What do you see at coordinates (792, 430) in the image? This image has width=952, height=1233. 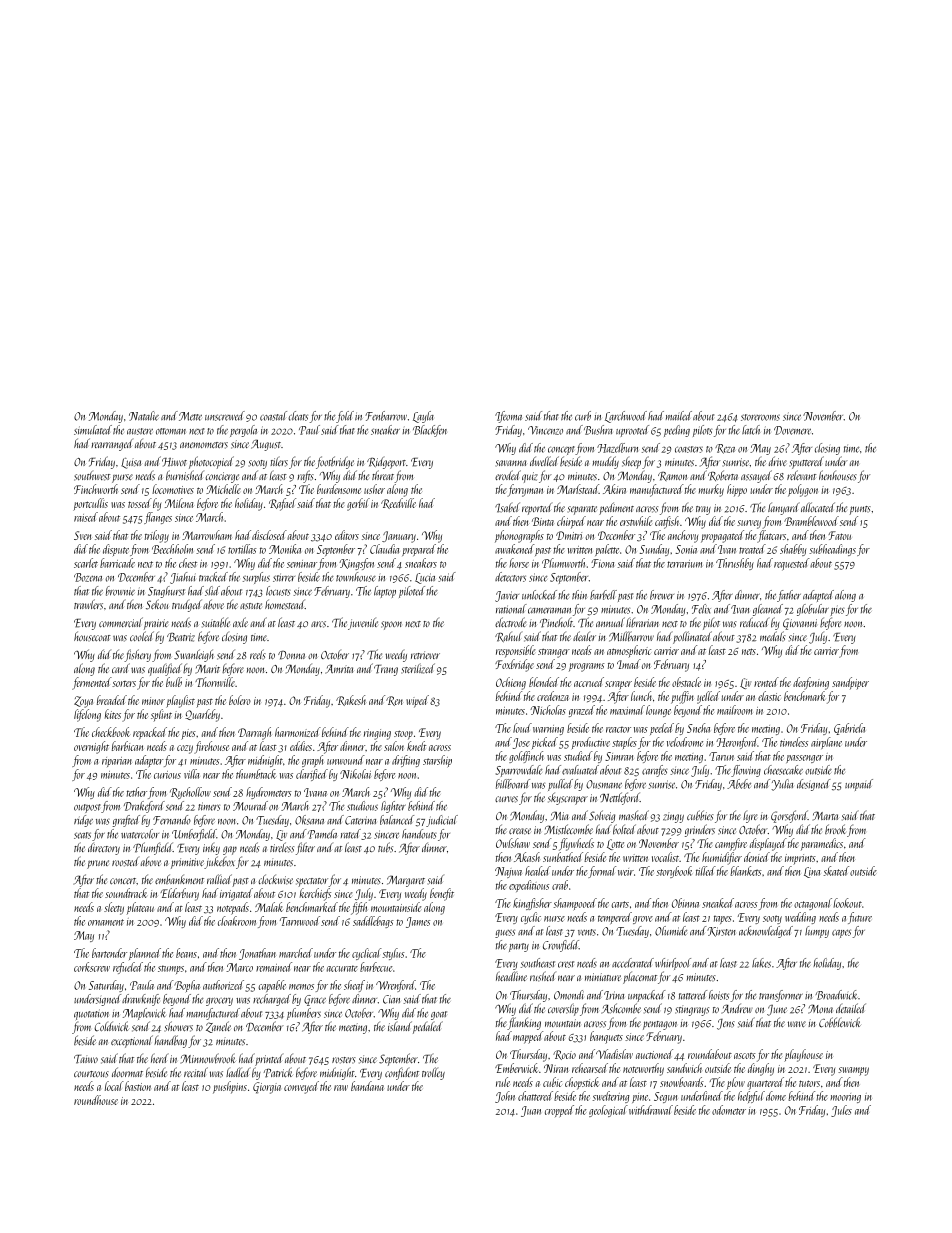 I see `Dovemere` at bounding box center [792, 430].
